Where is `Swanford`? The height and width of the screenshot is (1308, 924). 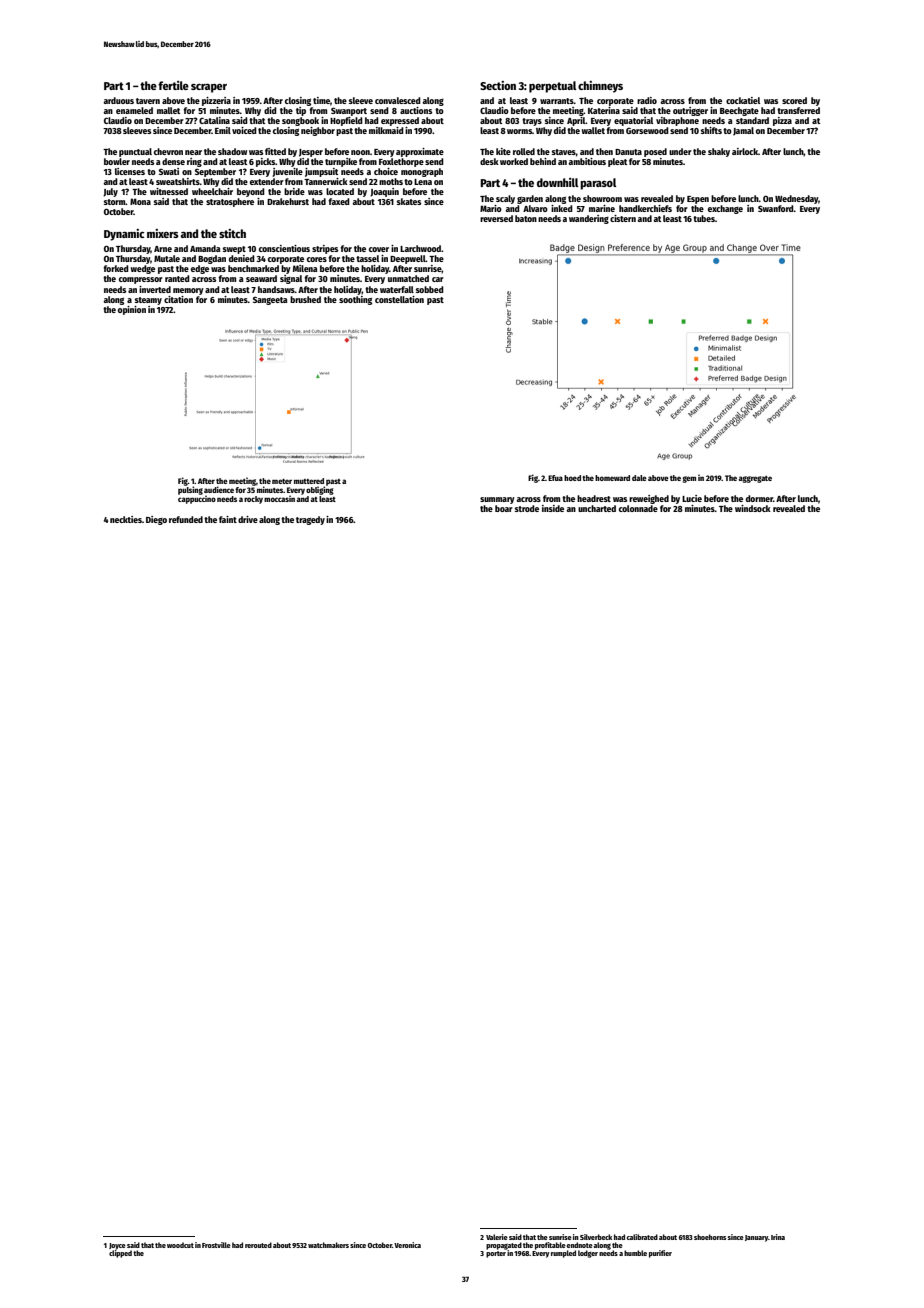
Swanford is located at coordinates (776, 208).
